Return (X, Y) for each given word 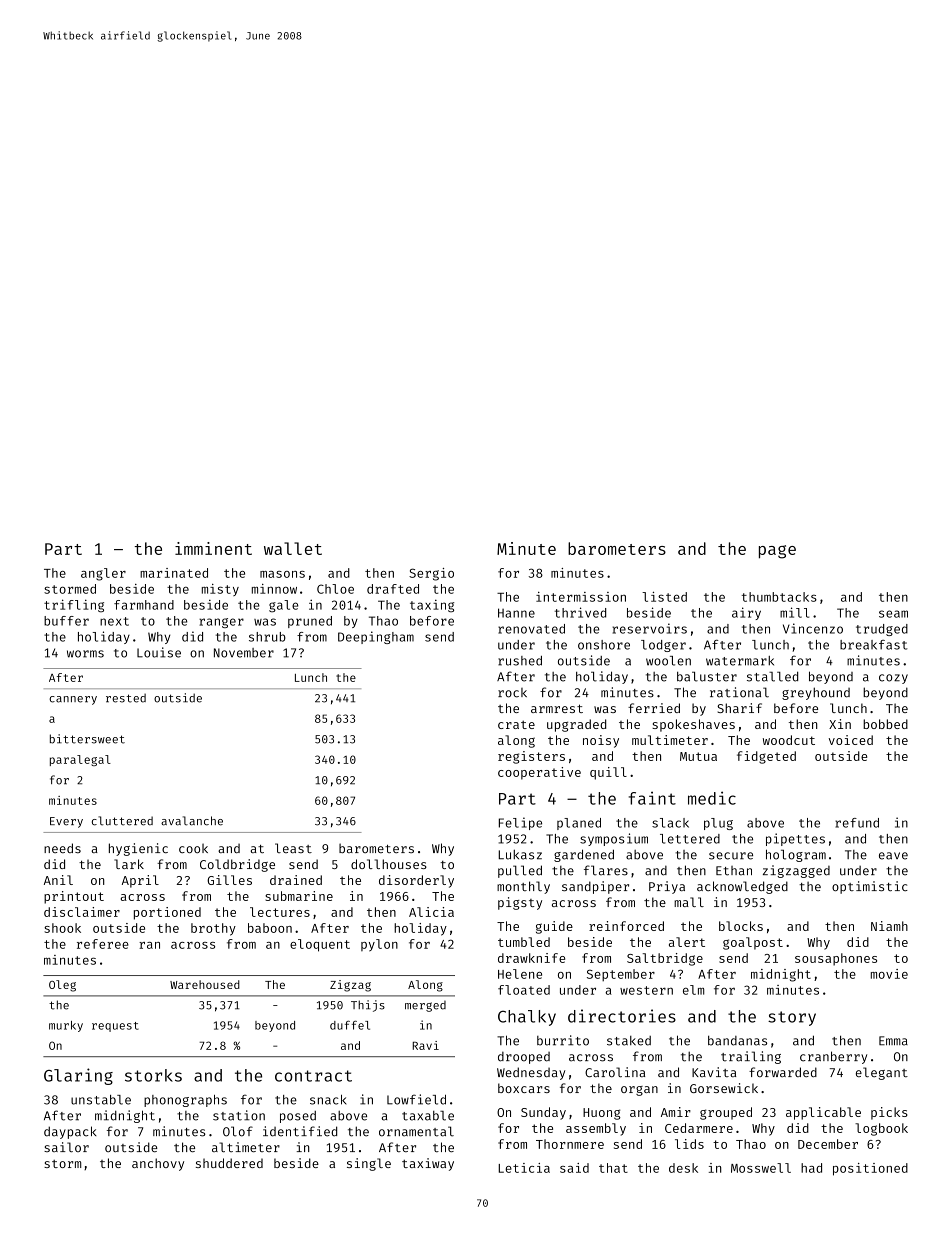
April (140, 881)
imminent (213, 548)
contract (313, 1076)
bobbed (885, 724)
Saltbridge (665, 959)
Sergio (431, 574)
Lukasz (520, 854)
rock (512, 693)
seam (893, 614)
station (239, 1115)
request (115, 1027)
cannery (73, 700)
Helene (520, 974)
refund (857, 823)
